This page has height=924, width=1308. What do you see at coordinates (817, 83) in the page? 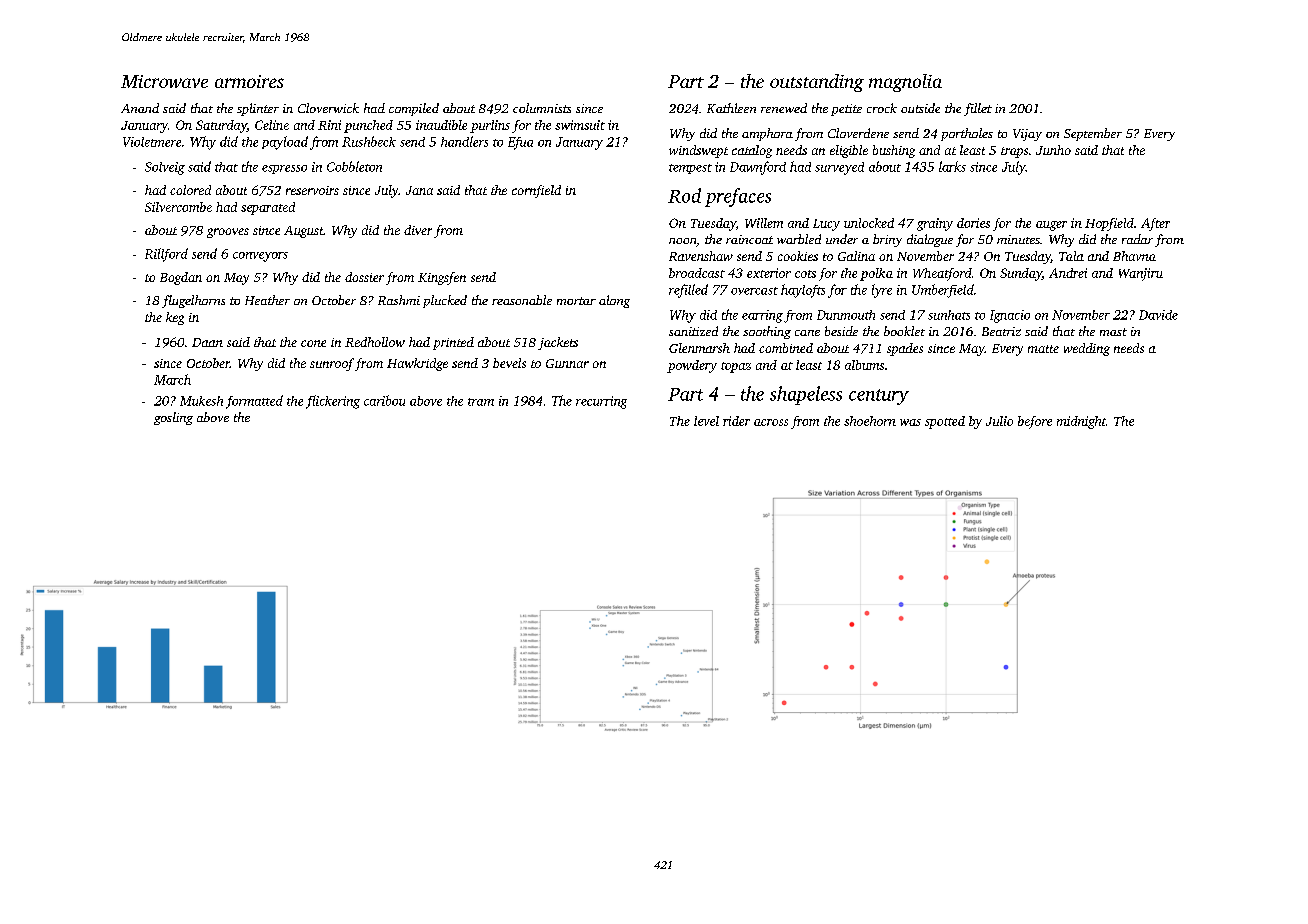
I see `outstanding` at bounding box center [817, 83].
